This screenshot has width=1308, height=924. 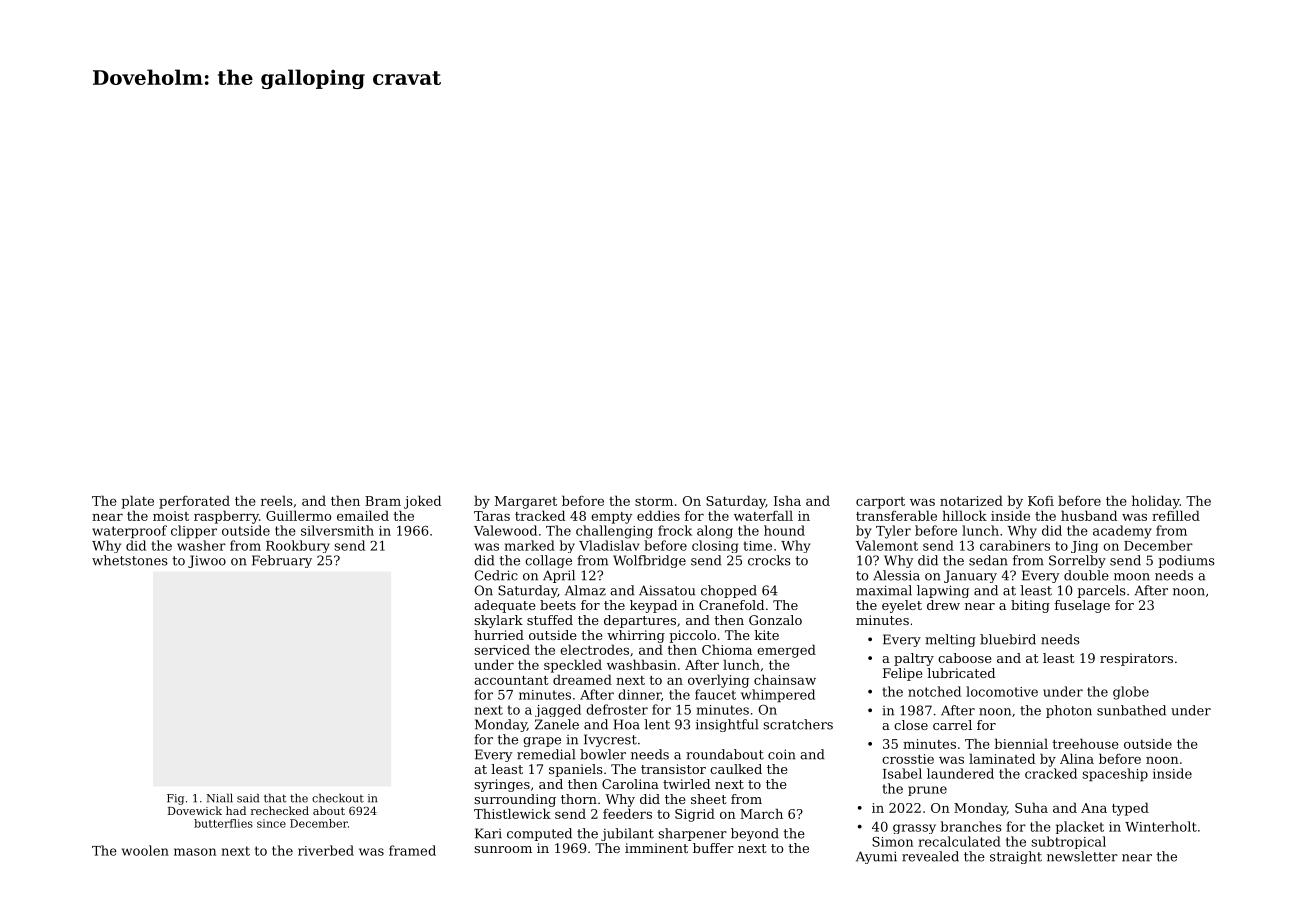 I want to click on Carolina, so click(x=630, y=784).
